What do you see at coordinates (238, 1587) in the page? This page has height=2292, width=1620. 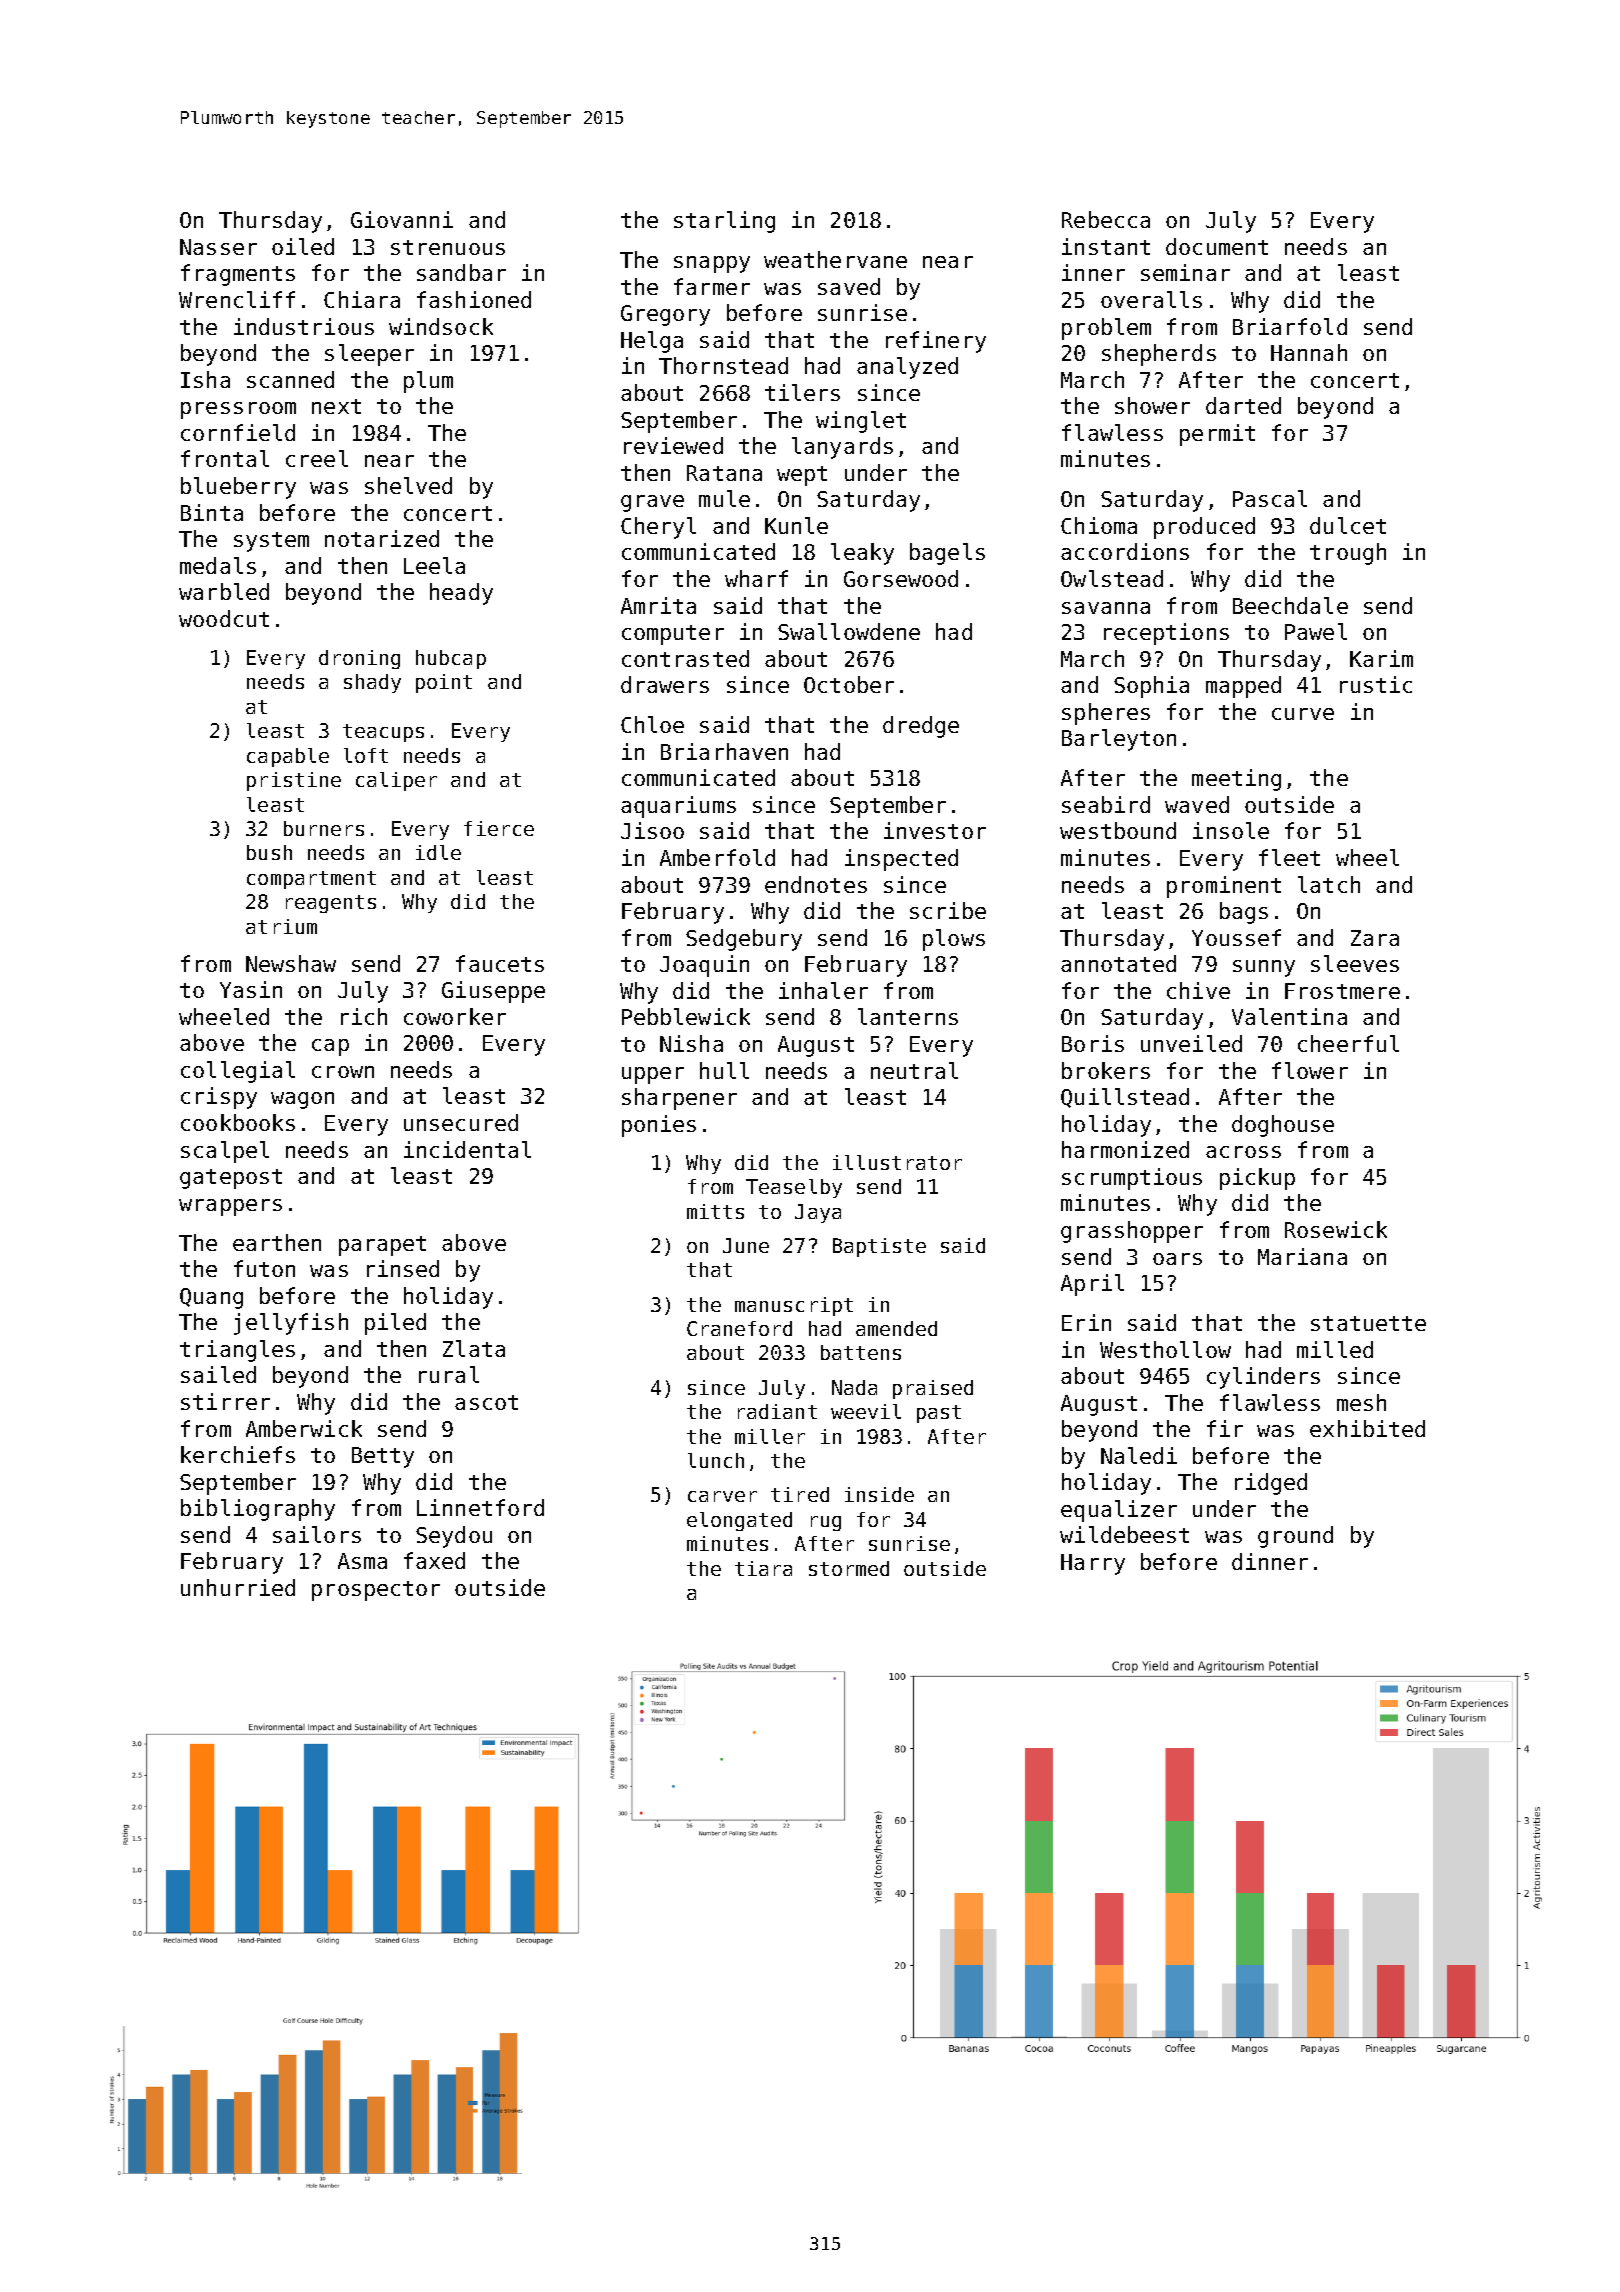 I see `unhurried` at bounding box center [238, 1587].
